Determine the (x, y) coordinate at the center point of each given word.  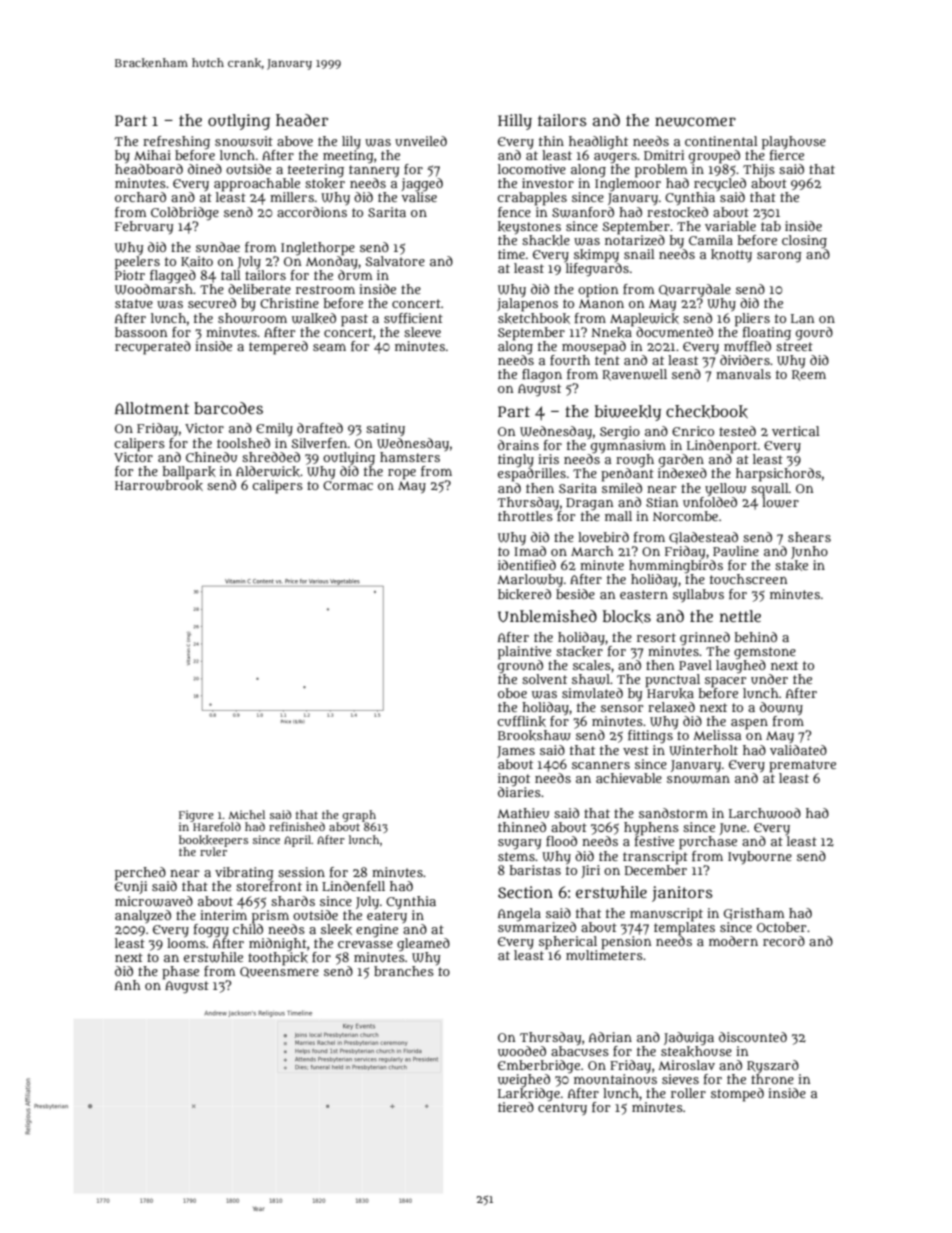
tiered (516, 1107)
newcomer (695, 122)
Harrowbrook (159, 485)
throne (772, 1079)
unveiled (421, 141)
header (302, 120)
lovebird (603, 537)
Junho (809, 552)
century (562, 1109)
